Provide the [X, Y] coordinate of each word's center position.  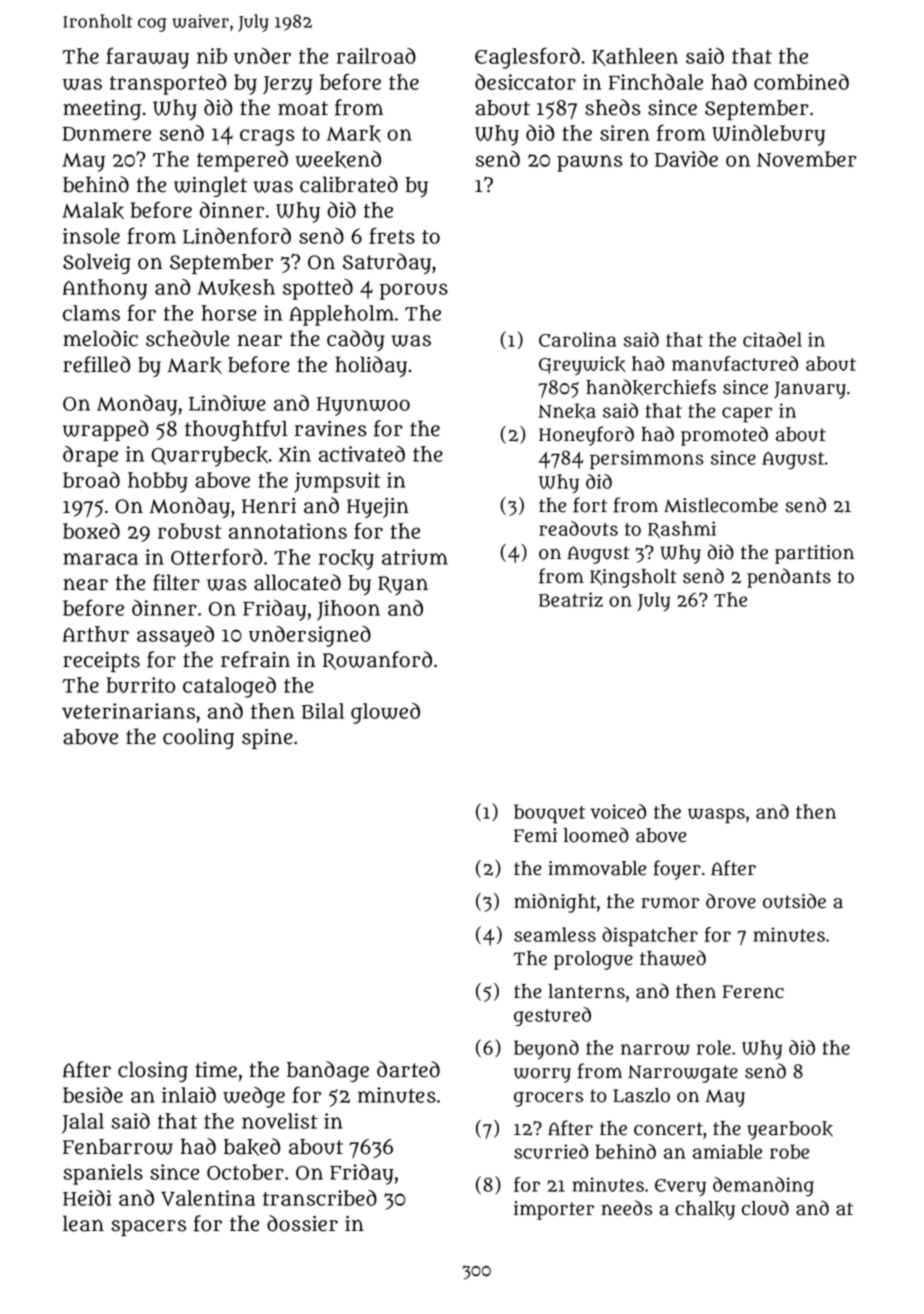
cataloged [229, 687]
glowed [385, 713]
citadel [772, 339]
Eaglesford [527, 58]
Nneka [567, 411]
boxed [91, 531]
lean [83, 1223]
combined [801, 82]
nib [212, 56]
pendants [789, 578]
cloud [765, 1208]
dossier [302, 1223]
